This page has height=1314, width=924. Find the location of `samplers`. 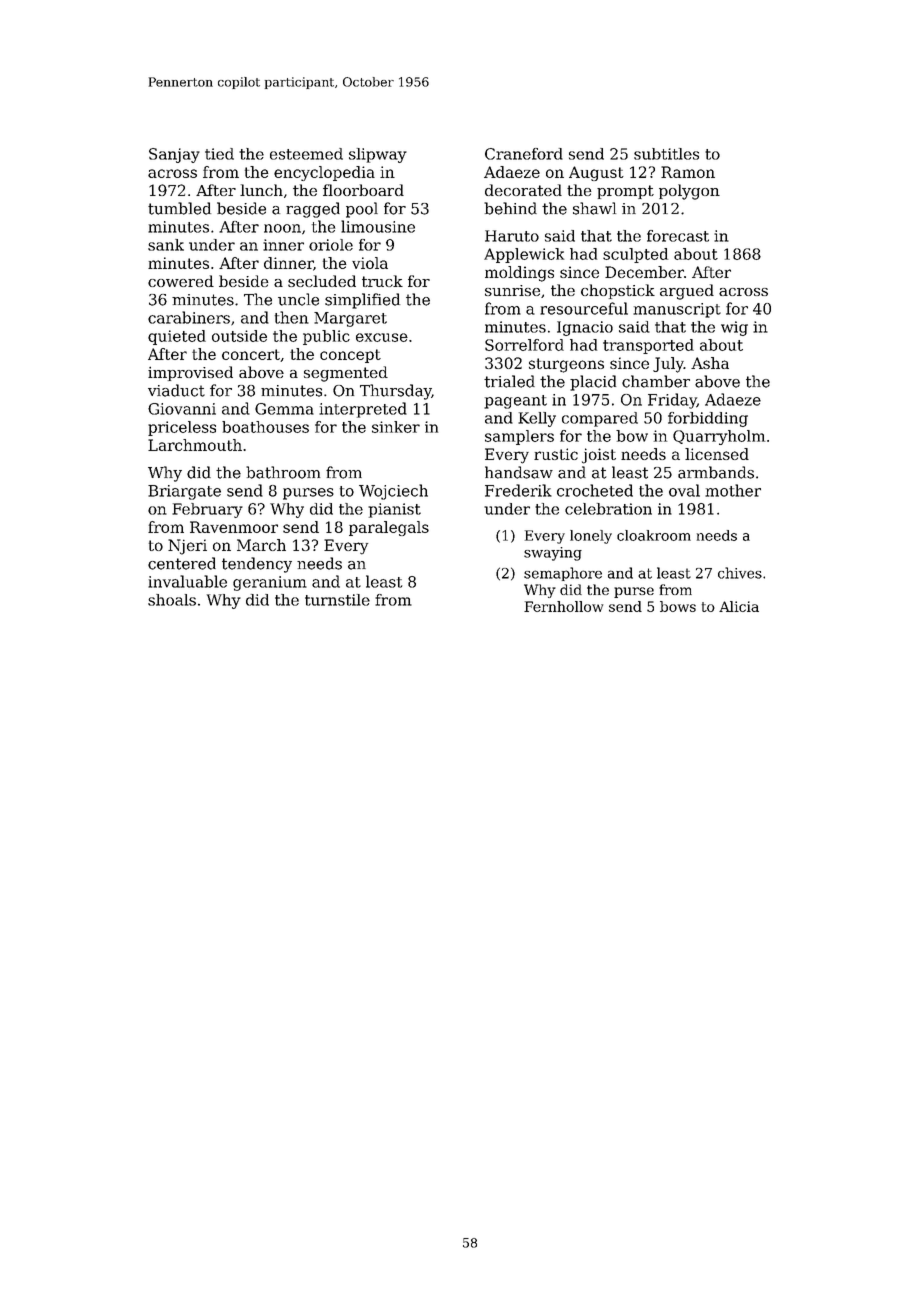

samplers is located at coordinates (519, 437).
